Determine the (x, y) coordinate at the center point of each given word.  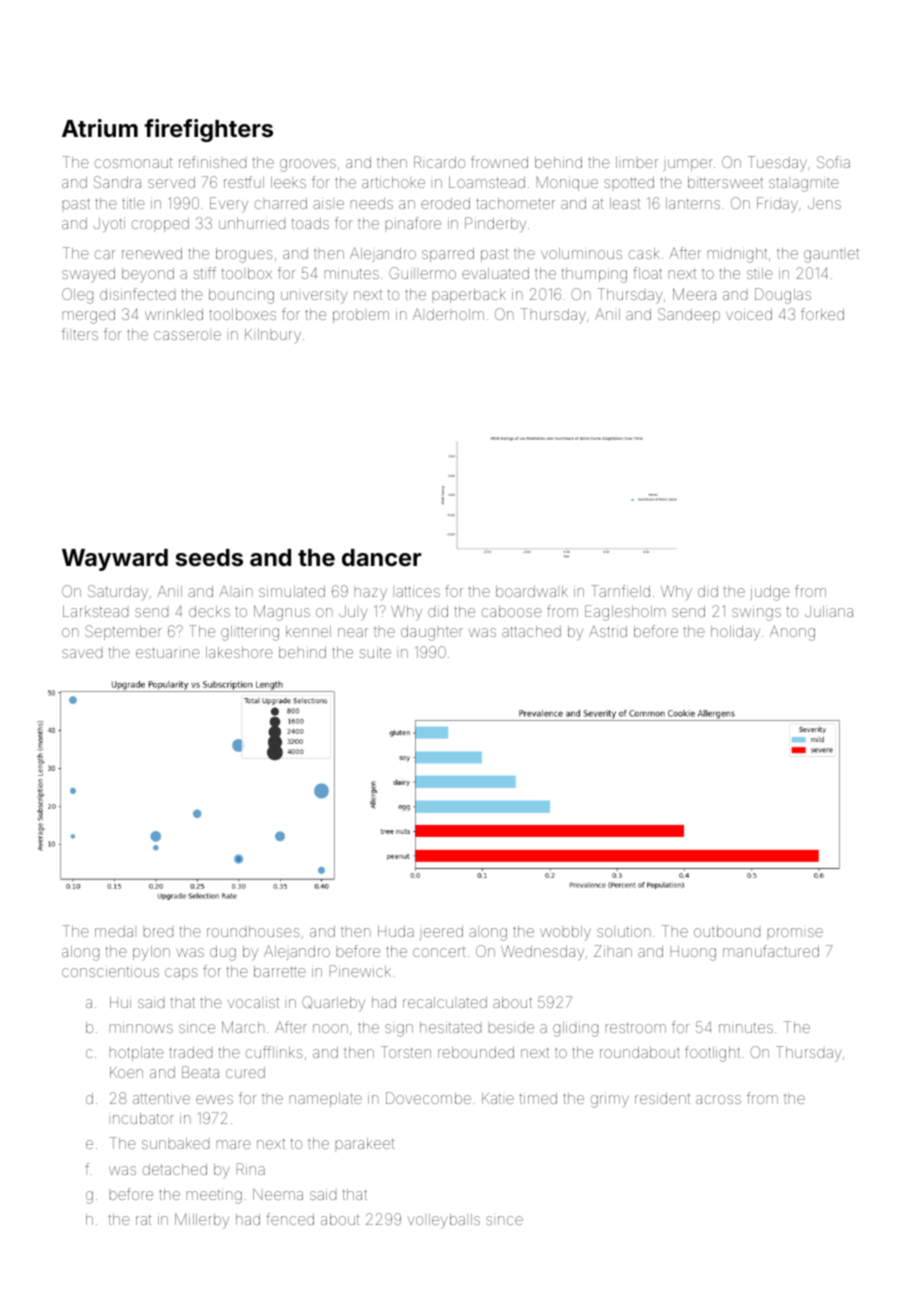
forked (822, 314)
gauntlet (831, 255)
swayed (88, 275)
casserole (187, 335)
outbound (727, 931)
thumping (594, 275)
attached (531, 631)
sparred (448, 255)
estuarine (168, 652)
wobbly (565, 933)
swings (756, 614)
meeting (214, 1196)
